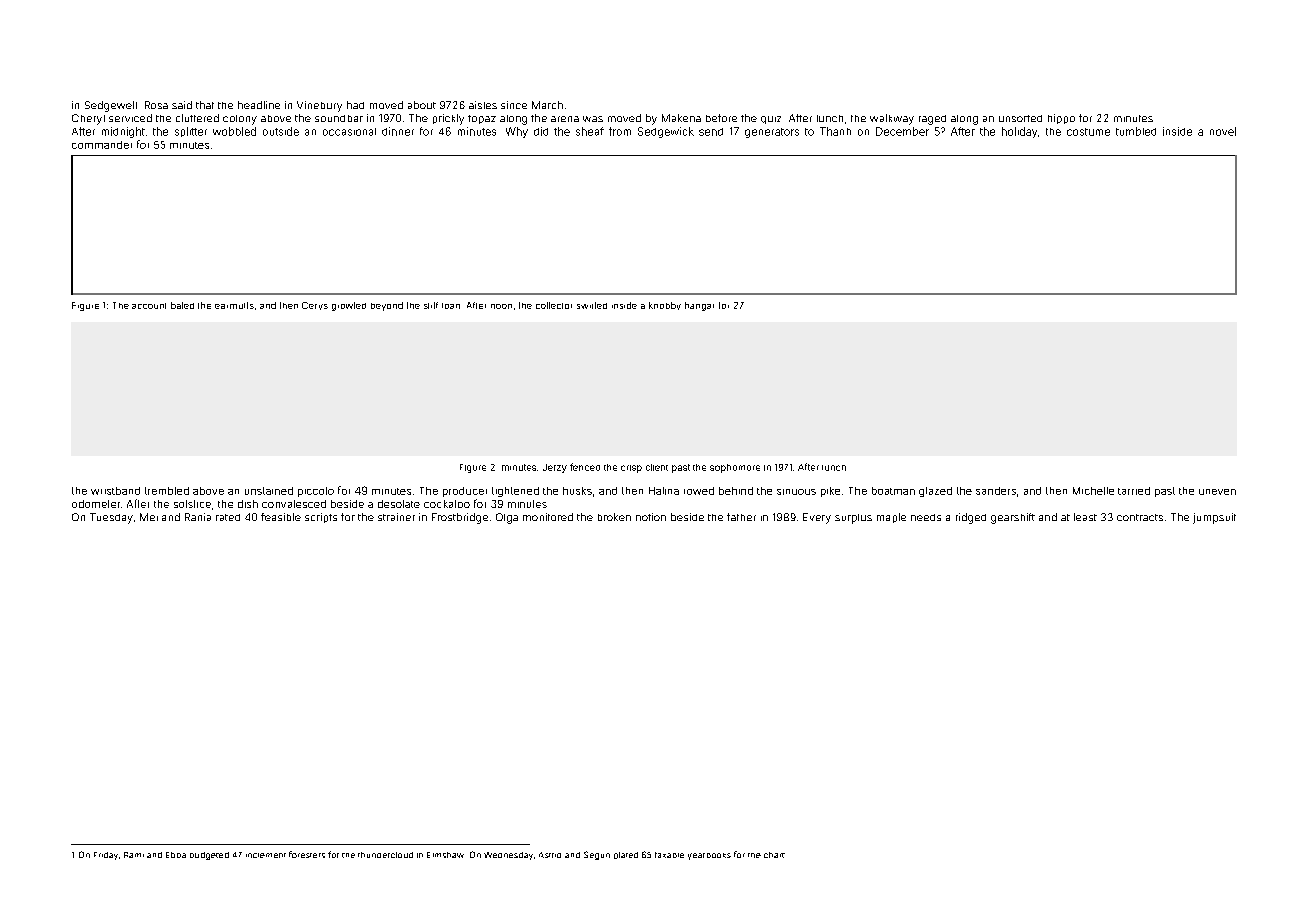  Describe the element at coordinates (385, 855) in the screenshot. I see `thundercloud` at that location.
